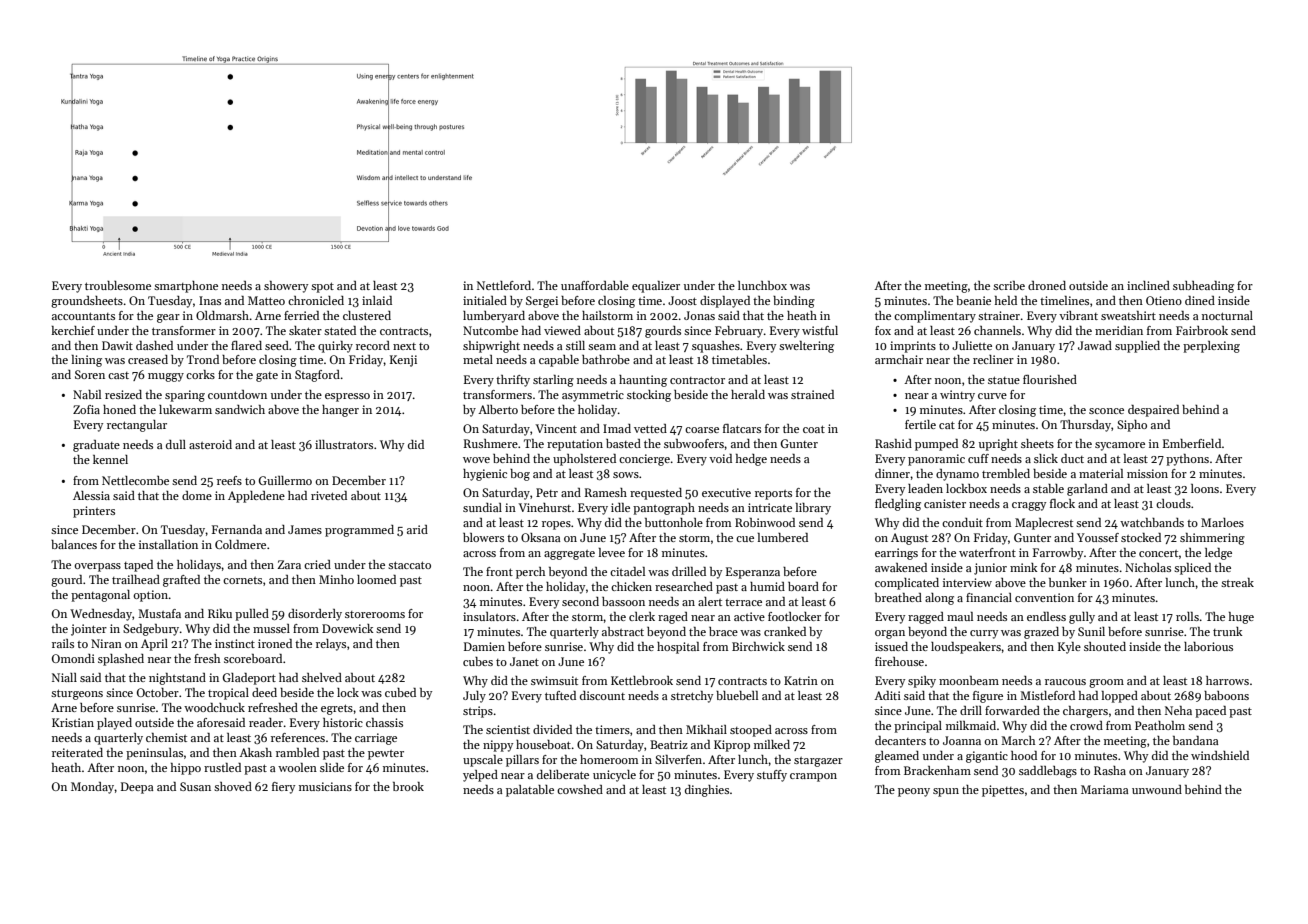 The image size is (1308, 924). What do you see at coordinates (325, 786) in the screenshot?
I see `musicians` at bounding box center [325, 786].
